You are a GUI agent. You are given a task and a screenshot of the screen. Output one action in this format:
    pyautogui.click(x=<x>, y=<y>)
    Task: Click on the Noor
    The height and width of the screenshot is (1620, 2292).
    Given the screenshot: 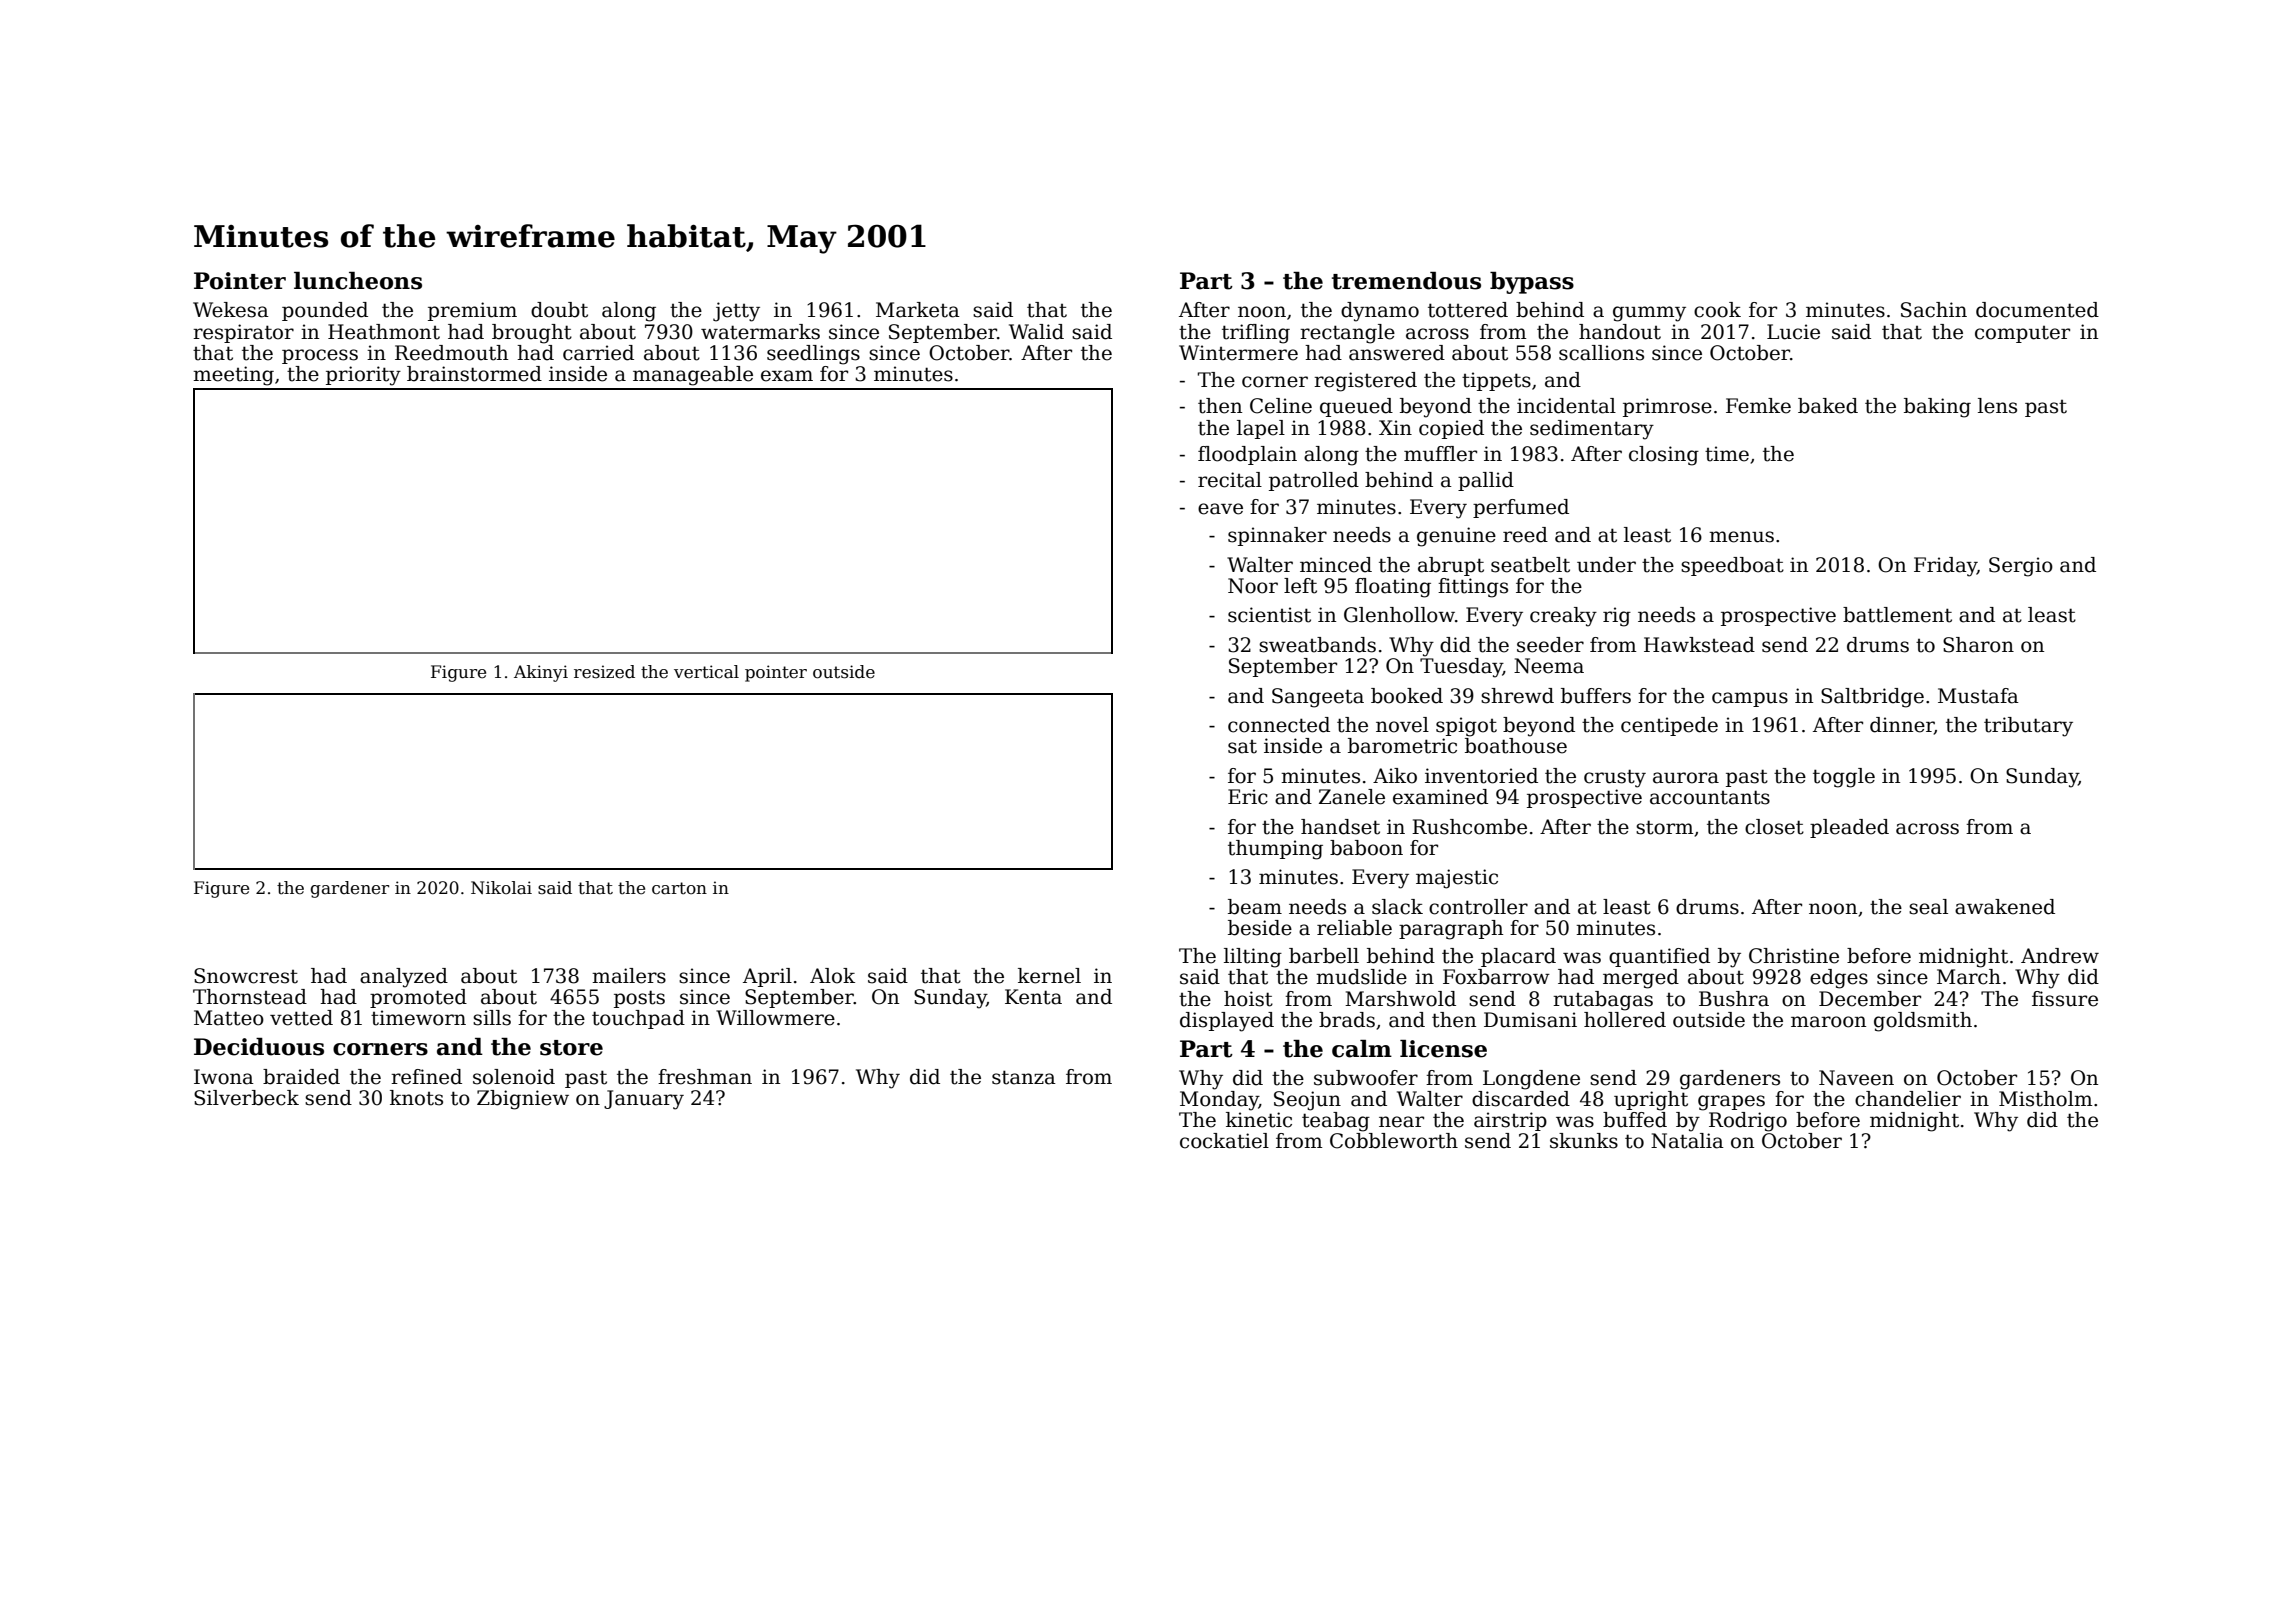 What is the action you would take?
    pyautogui.click(x=1253, y=586)
